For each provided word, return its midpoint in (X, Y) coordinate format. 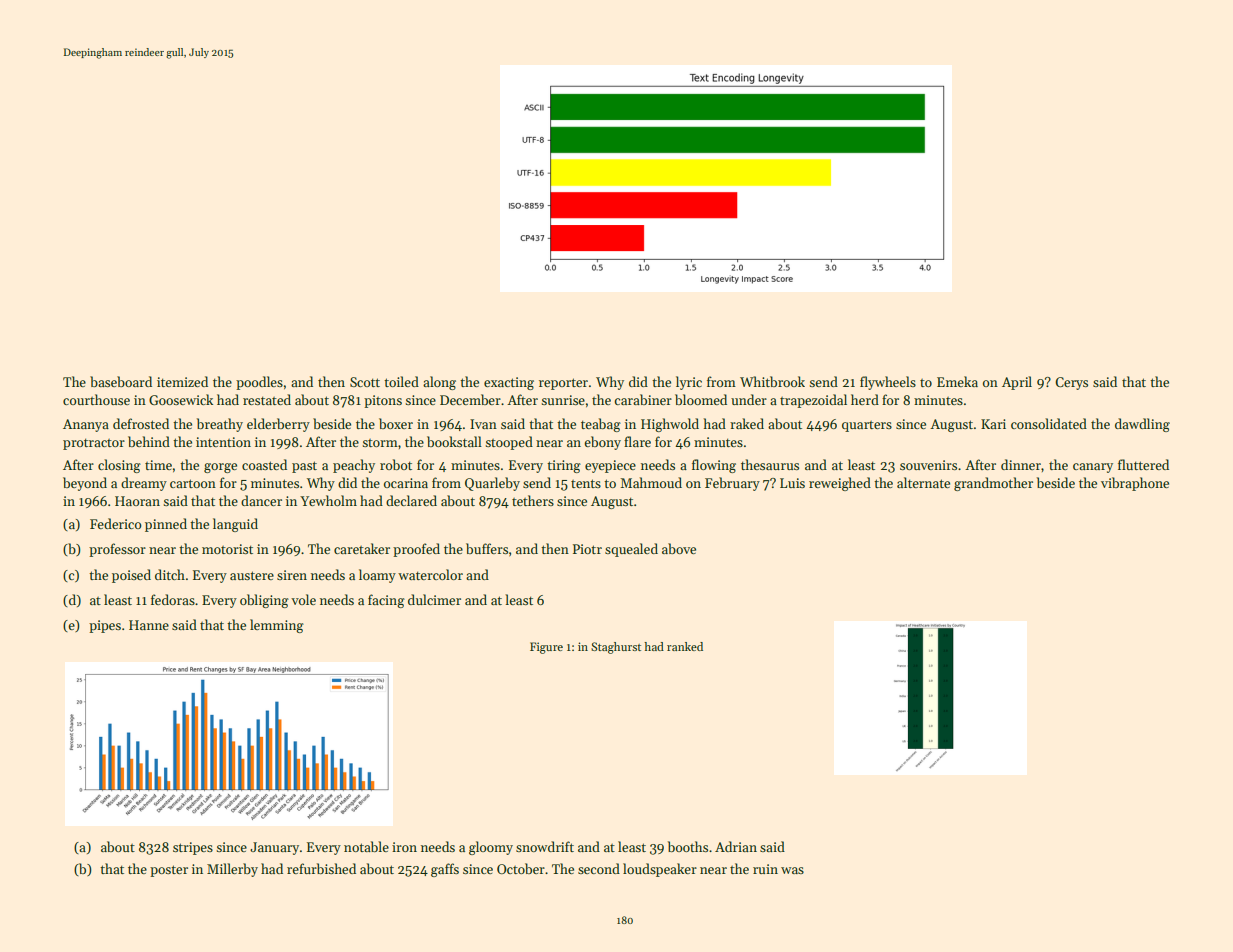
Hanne (149, 625)
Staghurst (616, 648)
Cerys (1071, 383)
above (679, 548)
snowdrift (545, 846)
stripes (193, 848)
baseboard (121, 381)
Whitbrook (772, 381)
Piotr (587, 549)
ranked (685, 646)
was (792, 870)
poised (131, 576)
